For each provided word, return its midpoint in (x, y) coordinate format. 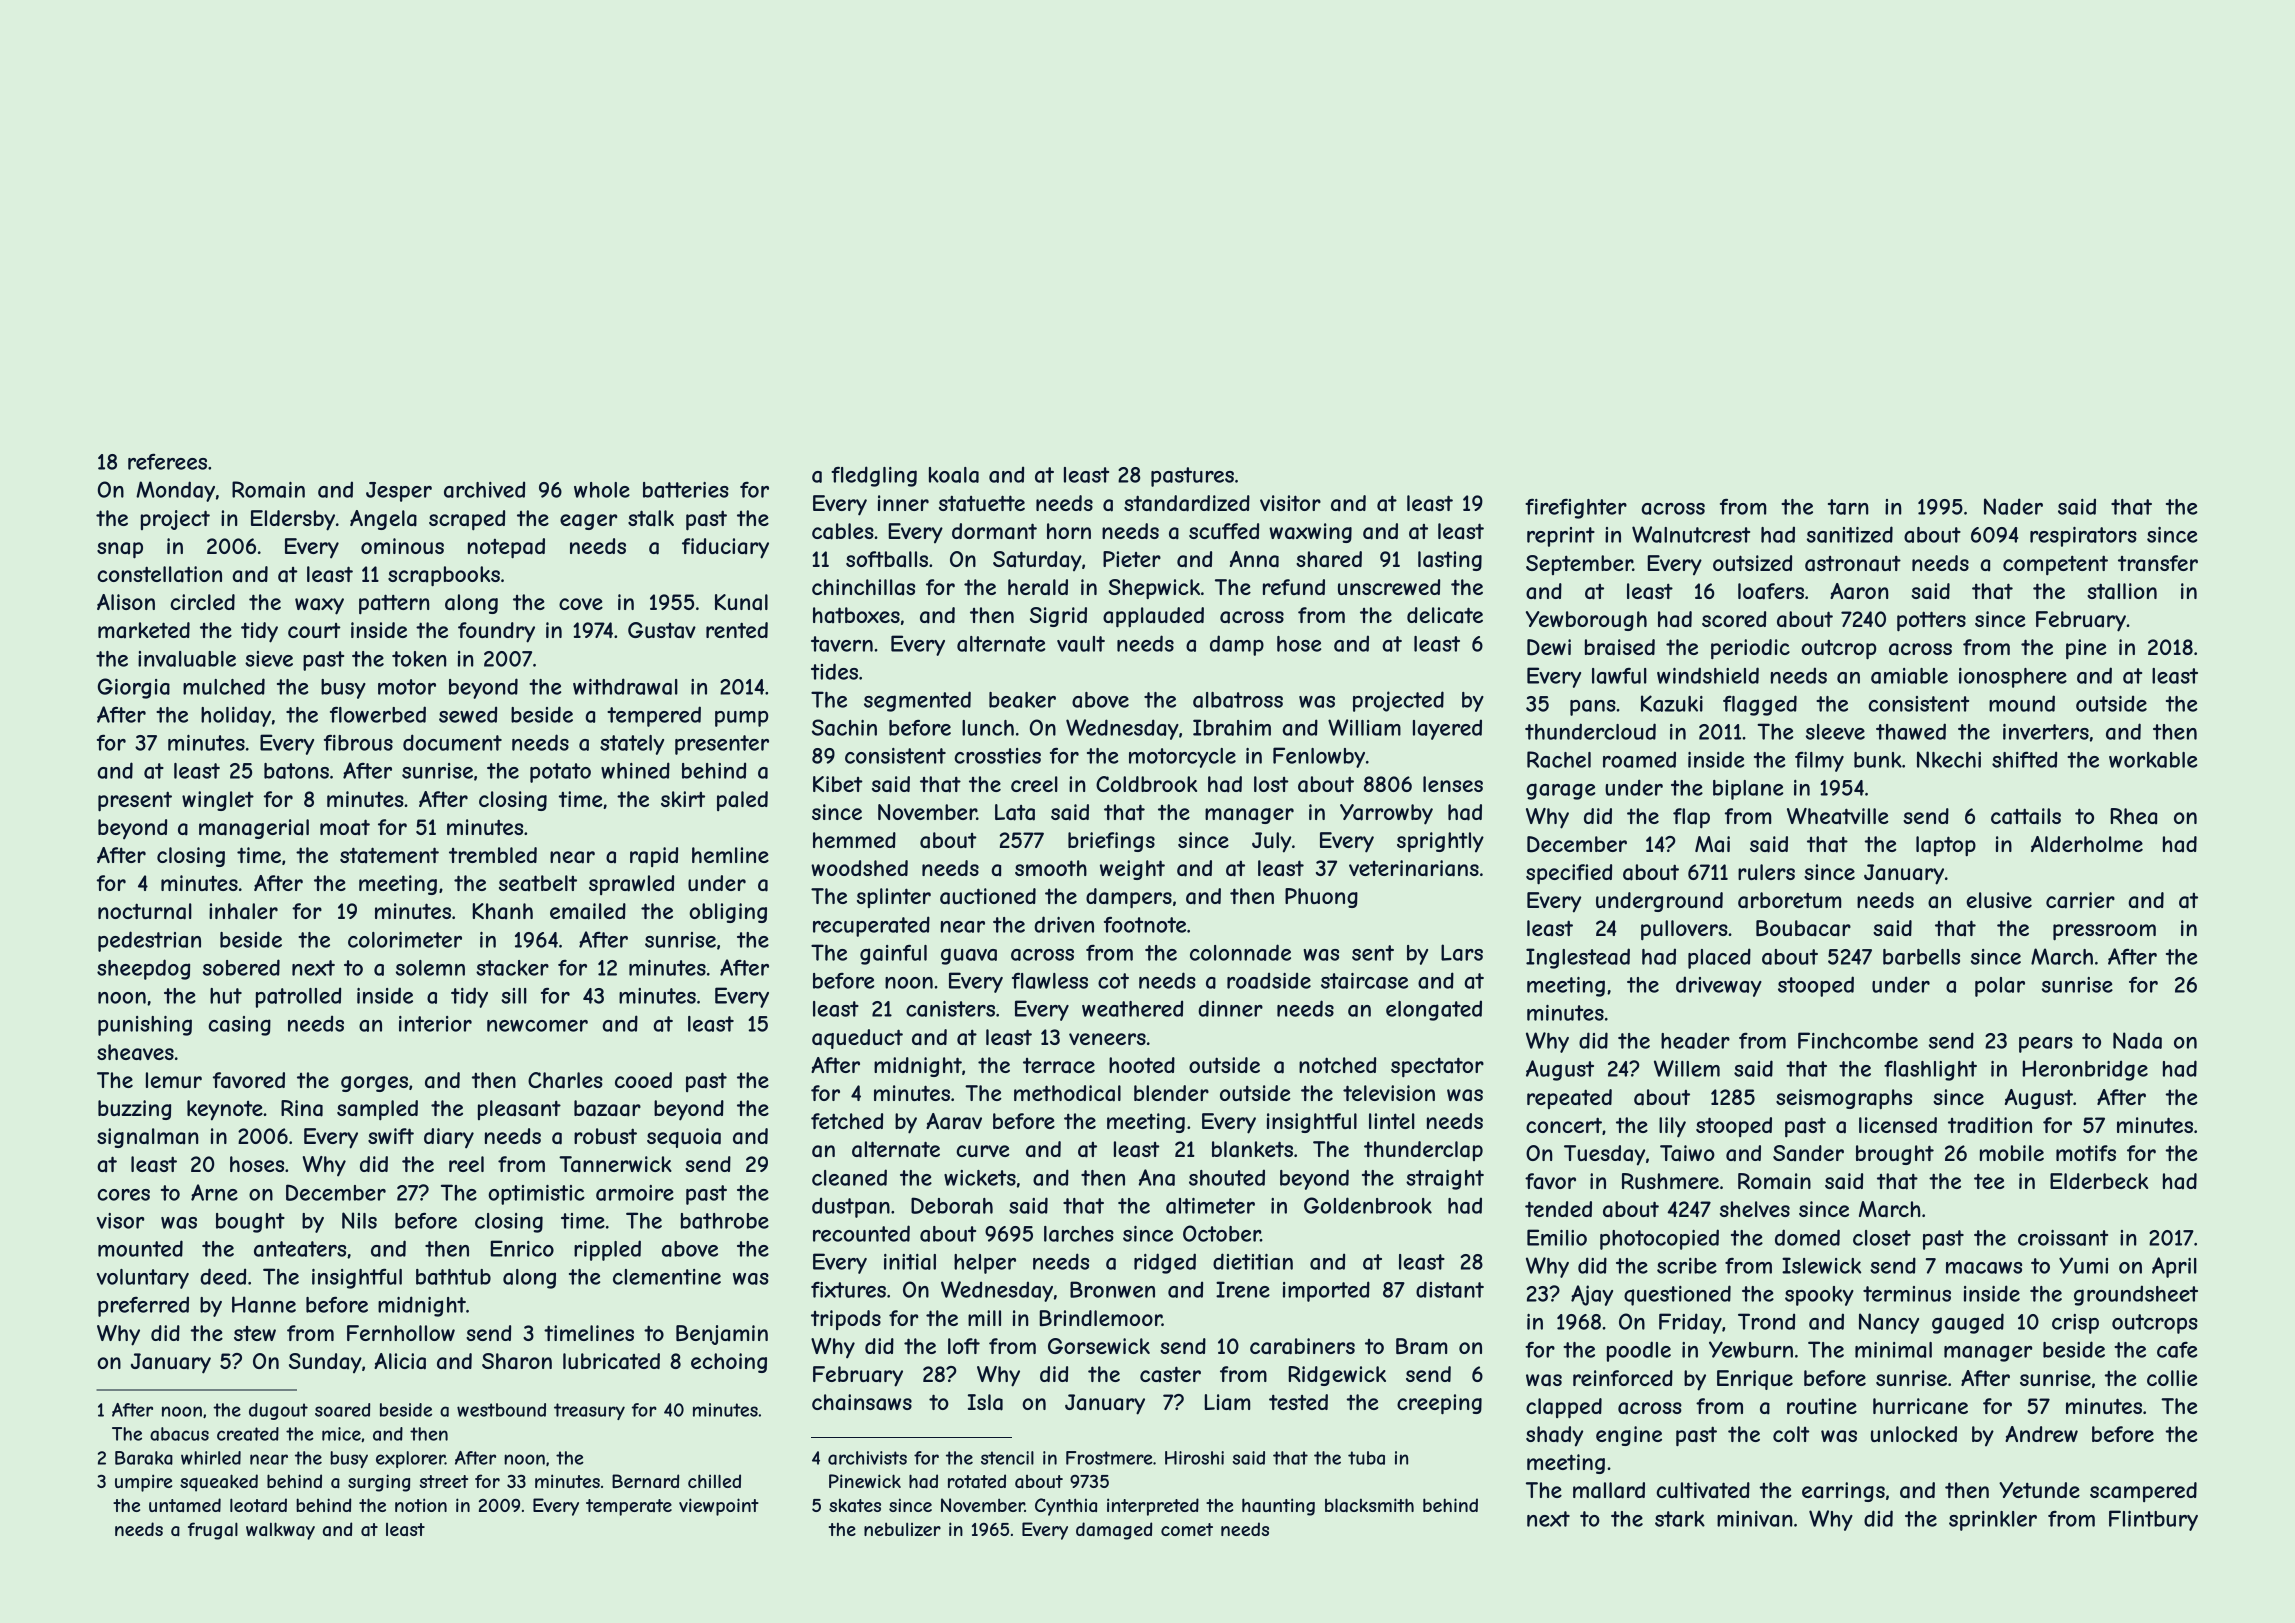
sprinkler (1993, 1521)
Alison (126, 602)
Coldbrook (1146, 784)
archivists (867, 1458)
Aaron (1859, 591)
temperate (629, 1507)
